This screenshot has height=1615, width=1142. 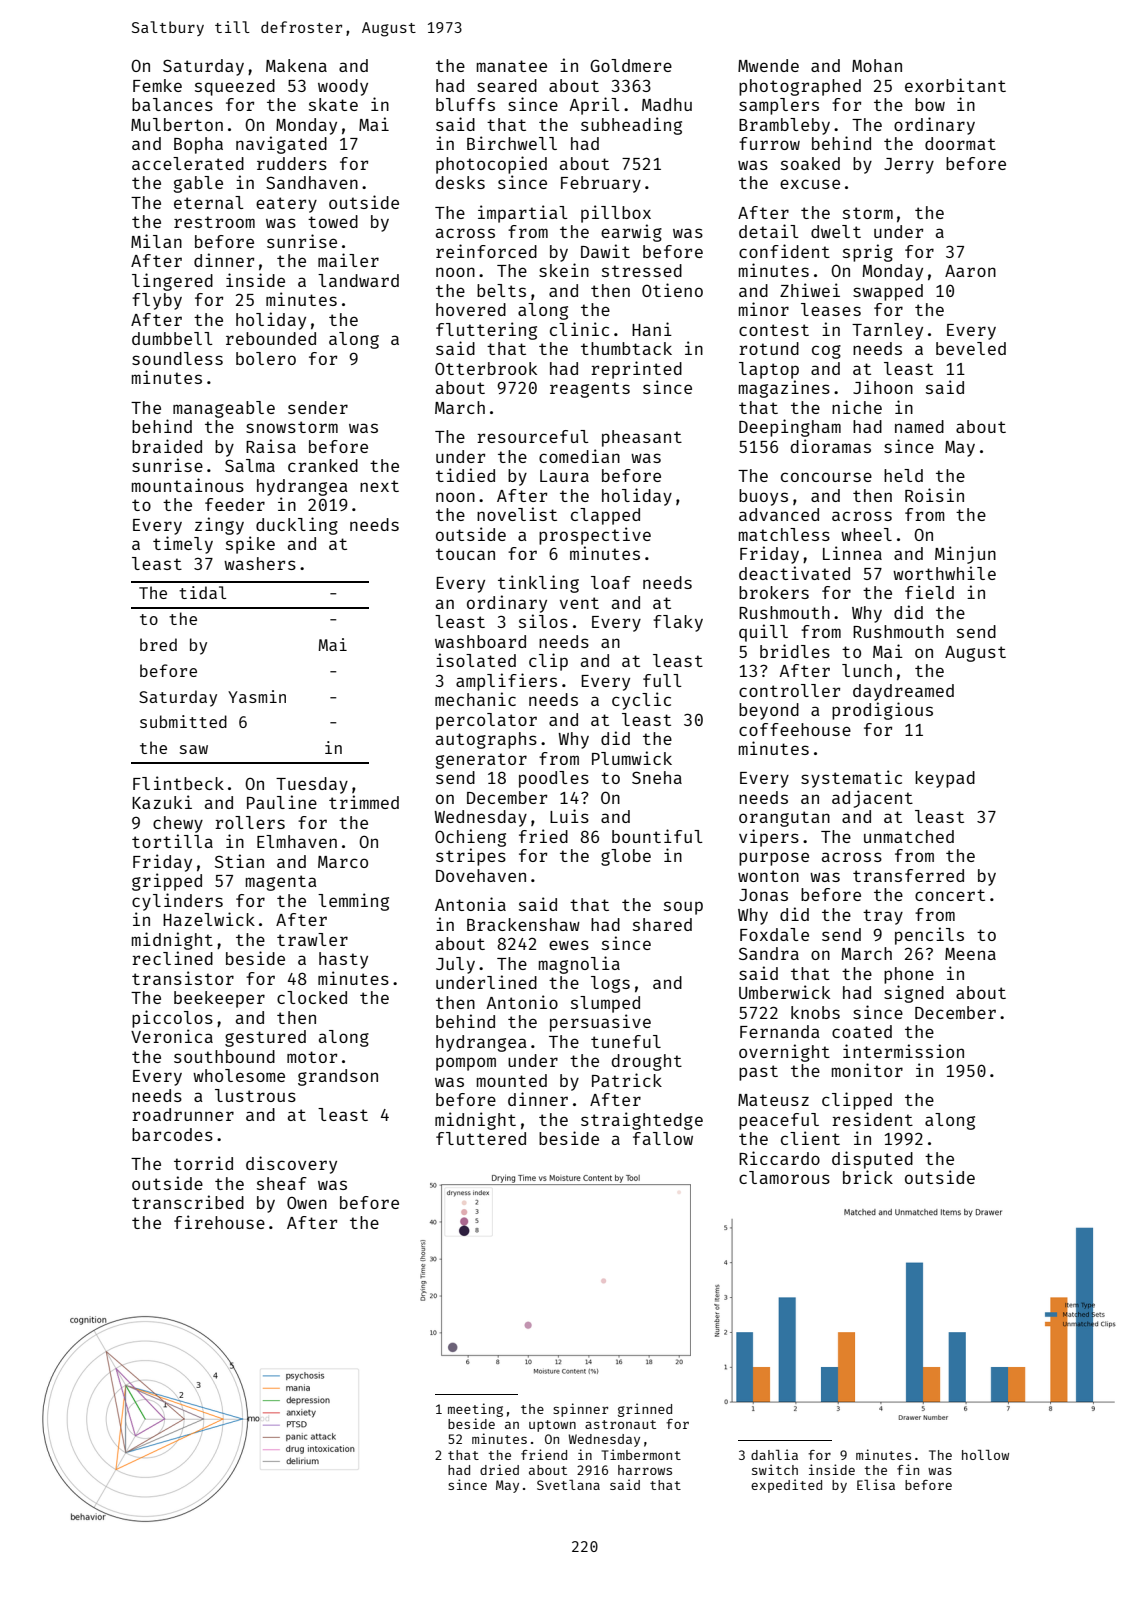 What do you see at coordinates (172, 104) in the screenshot?
I see `balances` at bounding box center [172, 104].
